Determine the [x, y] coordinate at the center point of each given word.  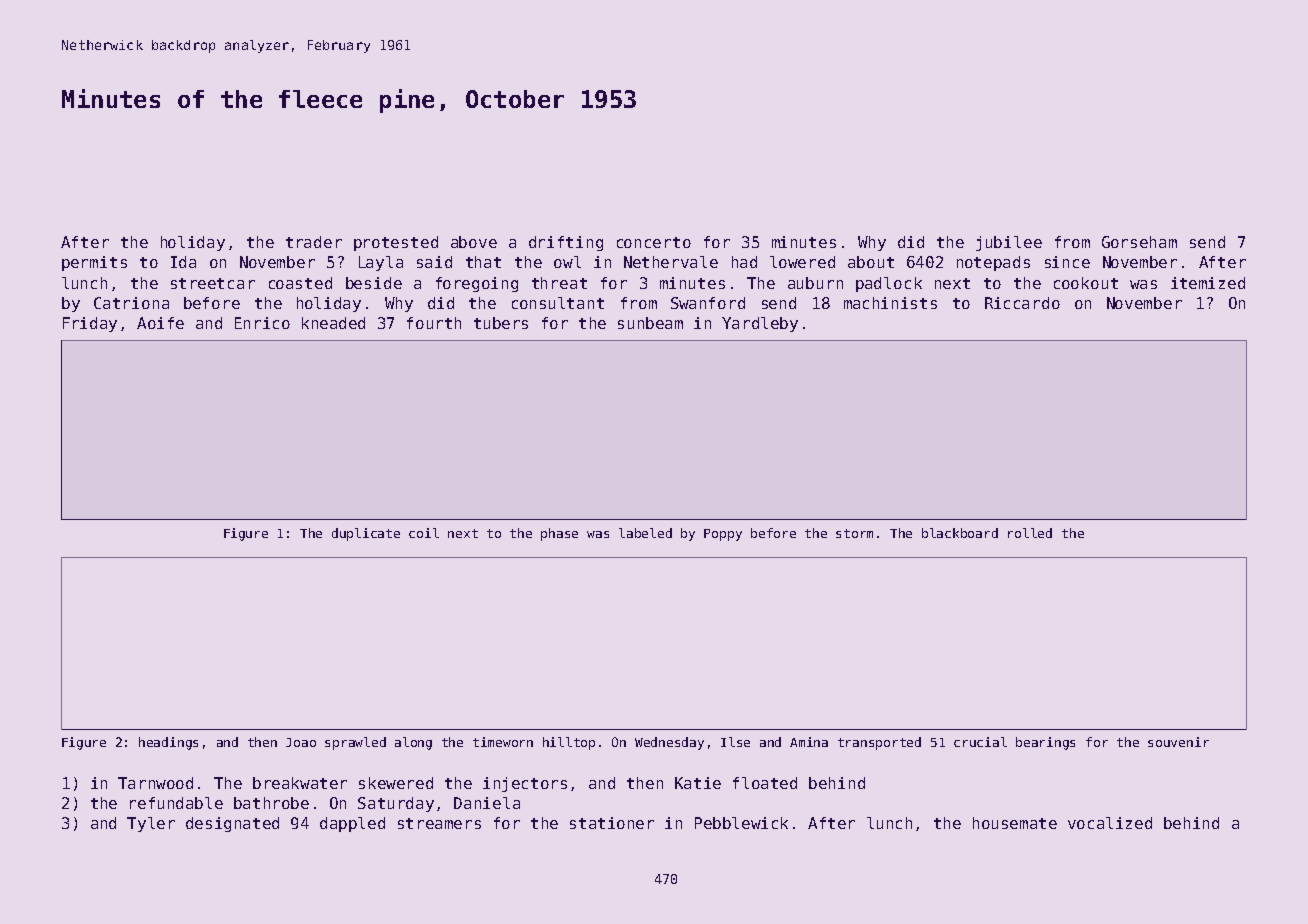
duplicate [366, 534]
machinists [890, 303]
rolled [1030, 533]
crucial [980, 742]
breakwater [300, 783]
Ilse [735, 742]
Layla [381, 263]
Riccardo [1022, 303]
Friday [90, 324]
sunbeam [650, 323]
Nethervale [671, 262]
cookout [1086, 283]
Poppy [723, 535]
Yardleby [760, 324]
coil [424, 533]
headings [168, 743]
